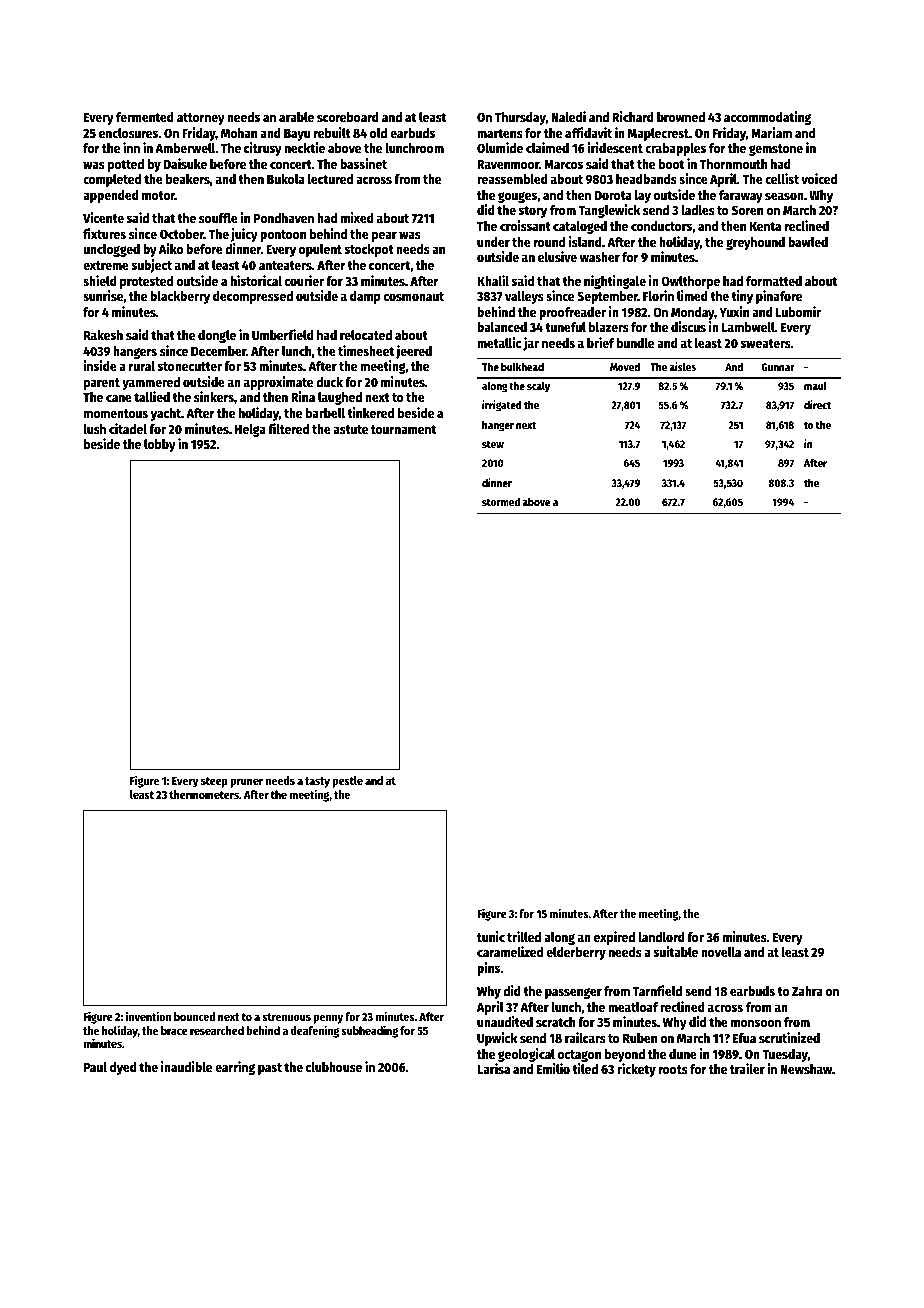 The height and width of the document is (1308, 924). What do you see at coordinates (522, 366) in the document?
I see `bulkhead` at bounding box center [522, 366].
